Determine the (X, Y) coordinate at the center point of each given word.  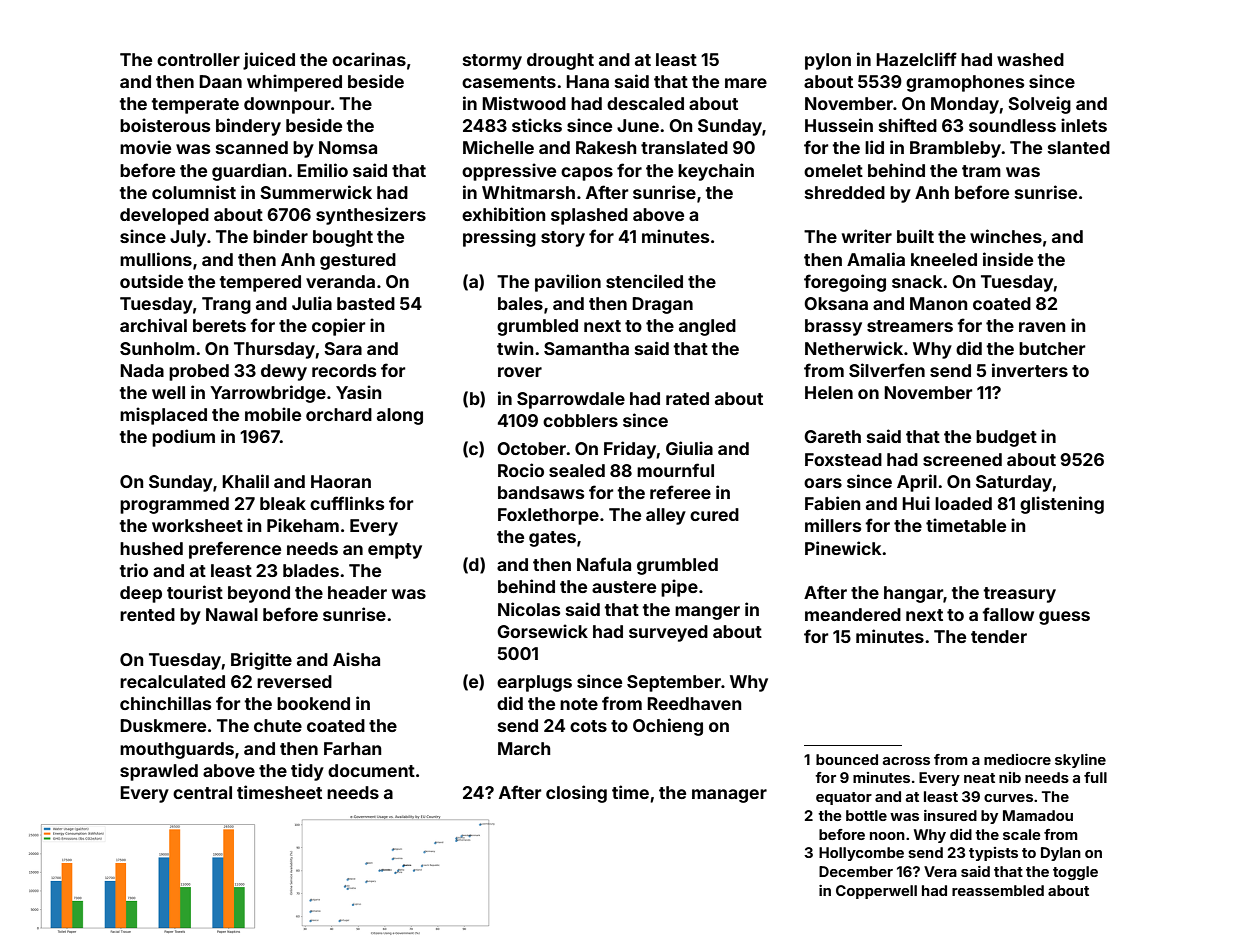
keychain (716, 172)
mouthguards (177, 750)
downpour (287, 105)
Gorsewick (542, 631)
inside (1008, 259)
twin (515, 348)
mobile (273, 414)
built (915, 236)
